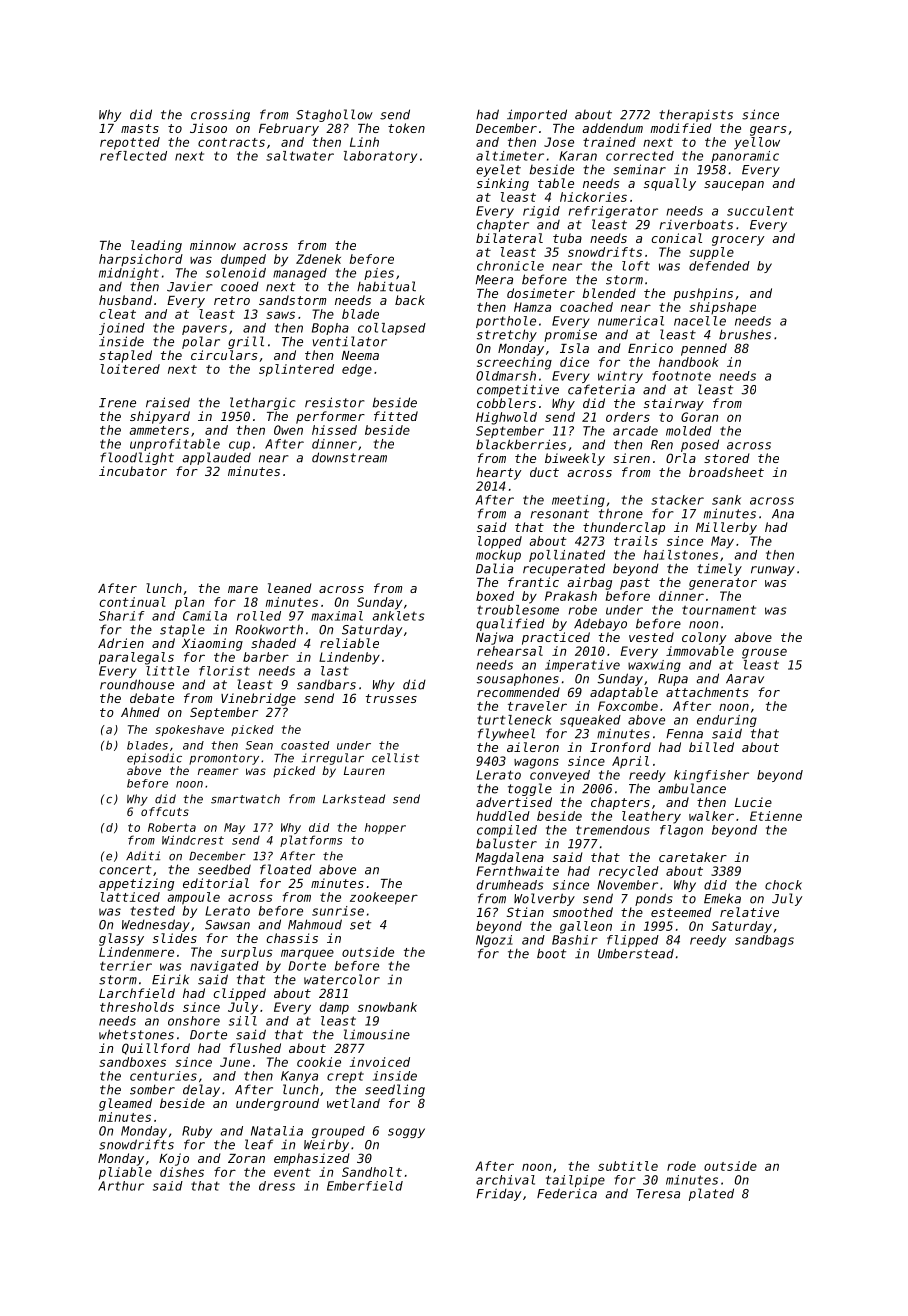 The image size is (908, 1316). What do you see at coordinates (537, 115) in the image?
I see `imported` at bounding box center [537, 115].
